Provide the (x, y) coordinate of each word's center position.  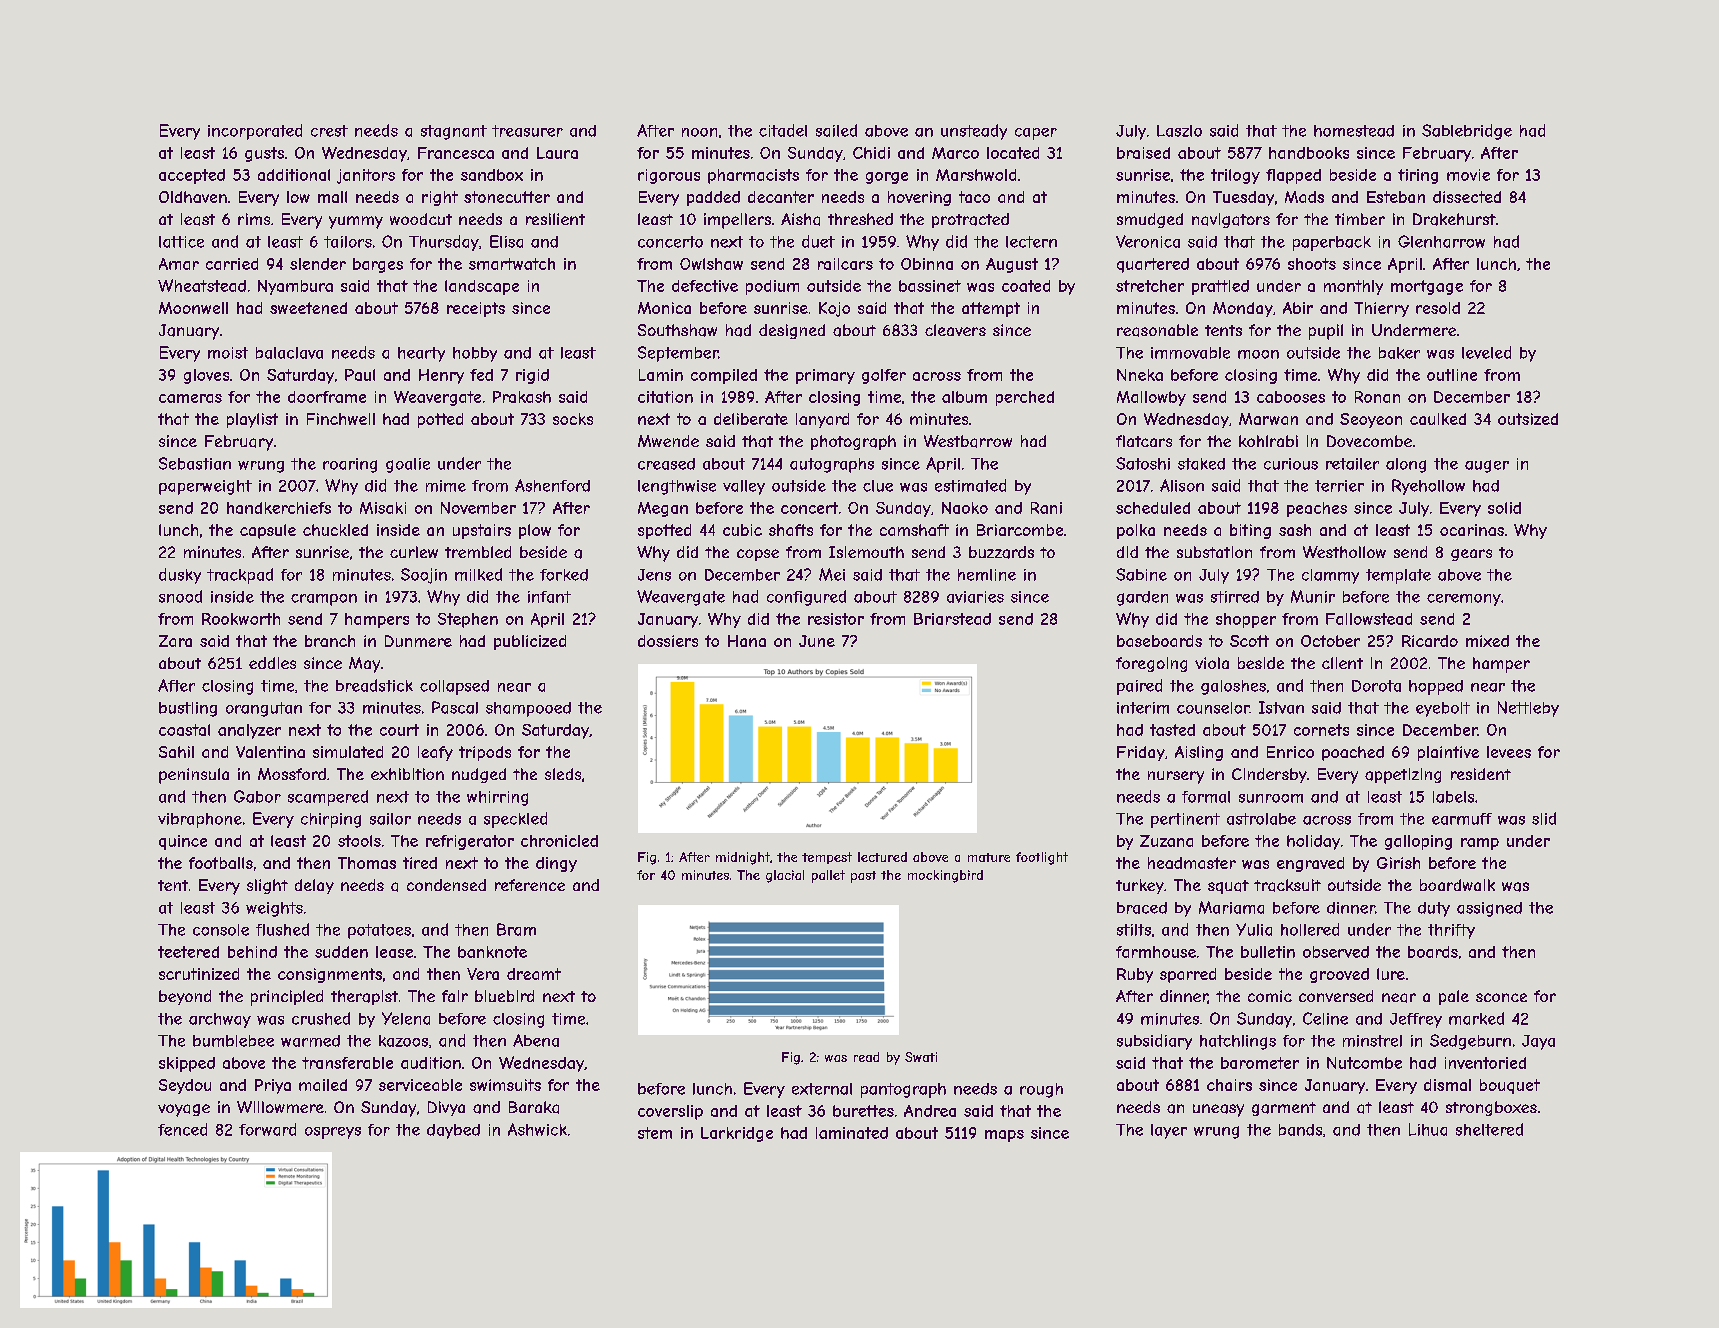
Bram (516, 929)
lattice (181, 242)
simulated (348, 752)
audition (431, 1063)
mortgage (1427, 287)
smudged (1150, 220)
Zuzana (1166, 841)
